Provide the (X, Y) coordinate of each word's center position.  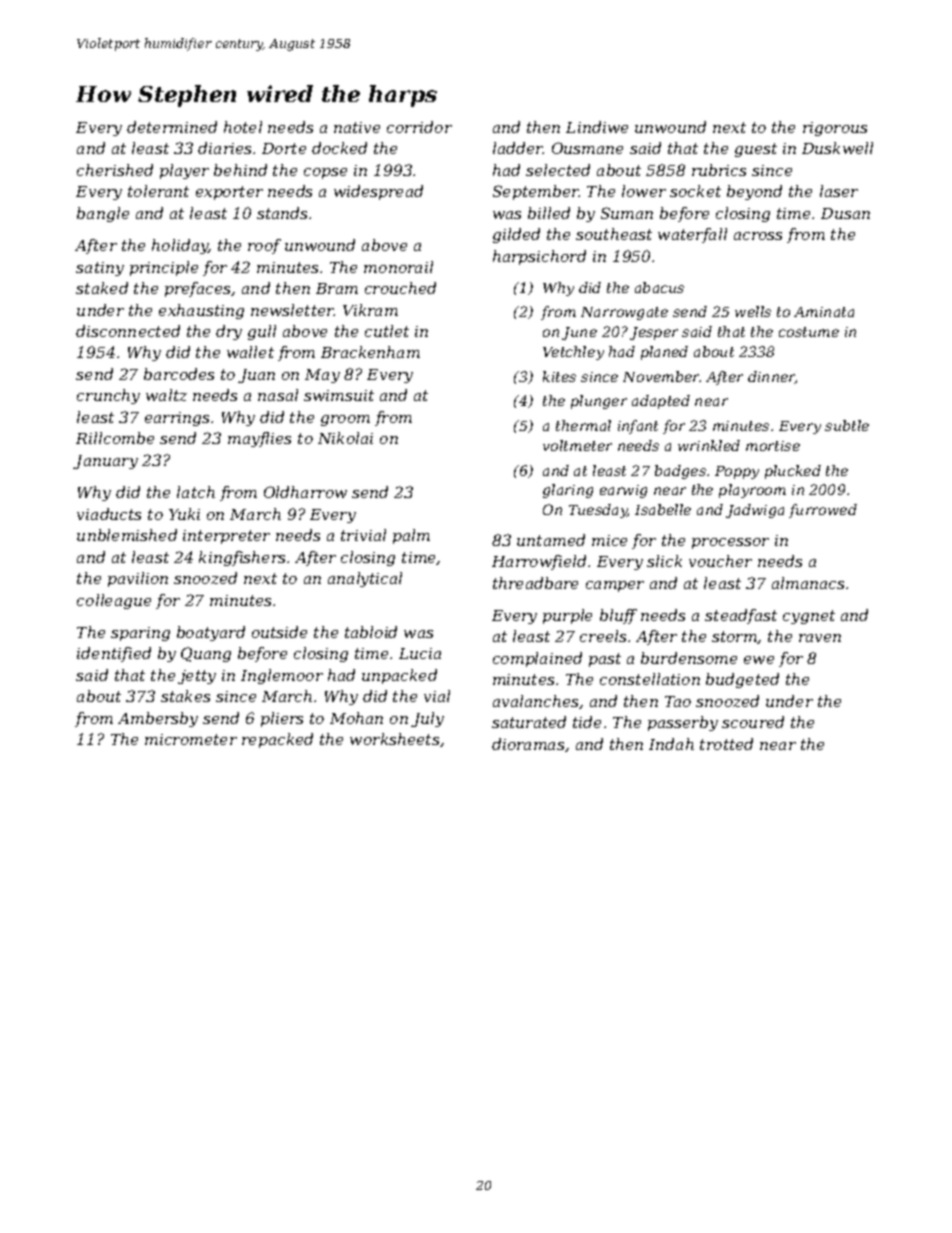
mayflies (259, 439)
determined (172, 127)
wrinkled (709, 445)
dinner (771, 377)
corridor (419, 127)
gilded (516, 235)
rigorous (835, 129)
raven (820, 638)
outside (279, 632)
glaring (568, 491)
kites (559, 376)
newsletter (292, 310)
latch (196, 492)
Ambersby (158, 719)
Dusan (845, 213)
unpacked (399, 676)
